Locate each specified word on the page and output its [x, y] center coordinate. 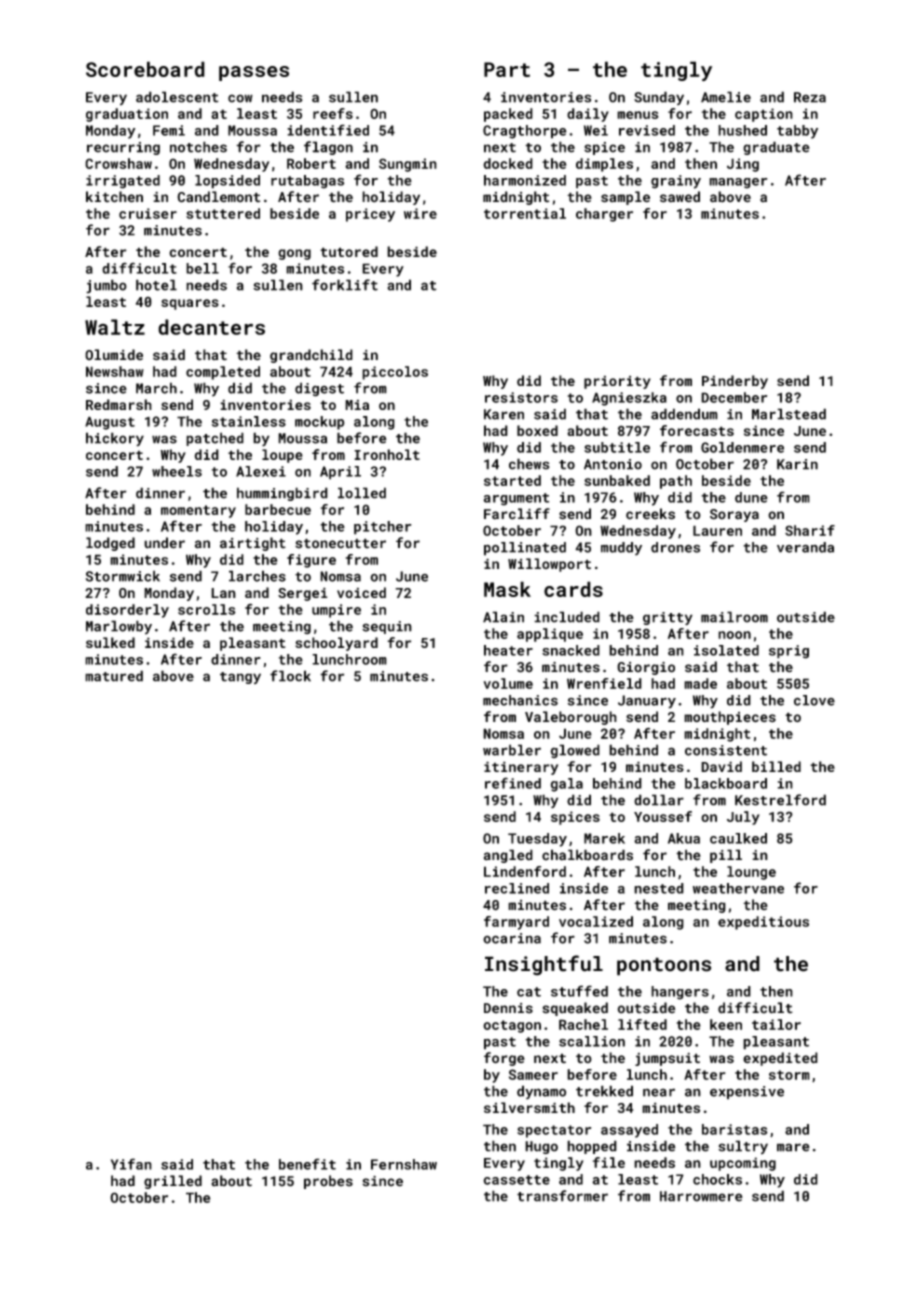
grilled [173, 1182]
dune [751, 497]
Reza [810, 97]
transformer [562, 1196]
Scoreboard [145, 69]
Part [507, 69]
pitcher [383, 528]
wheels [177, 471]
